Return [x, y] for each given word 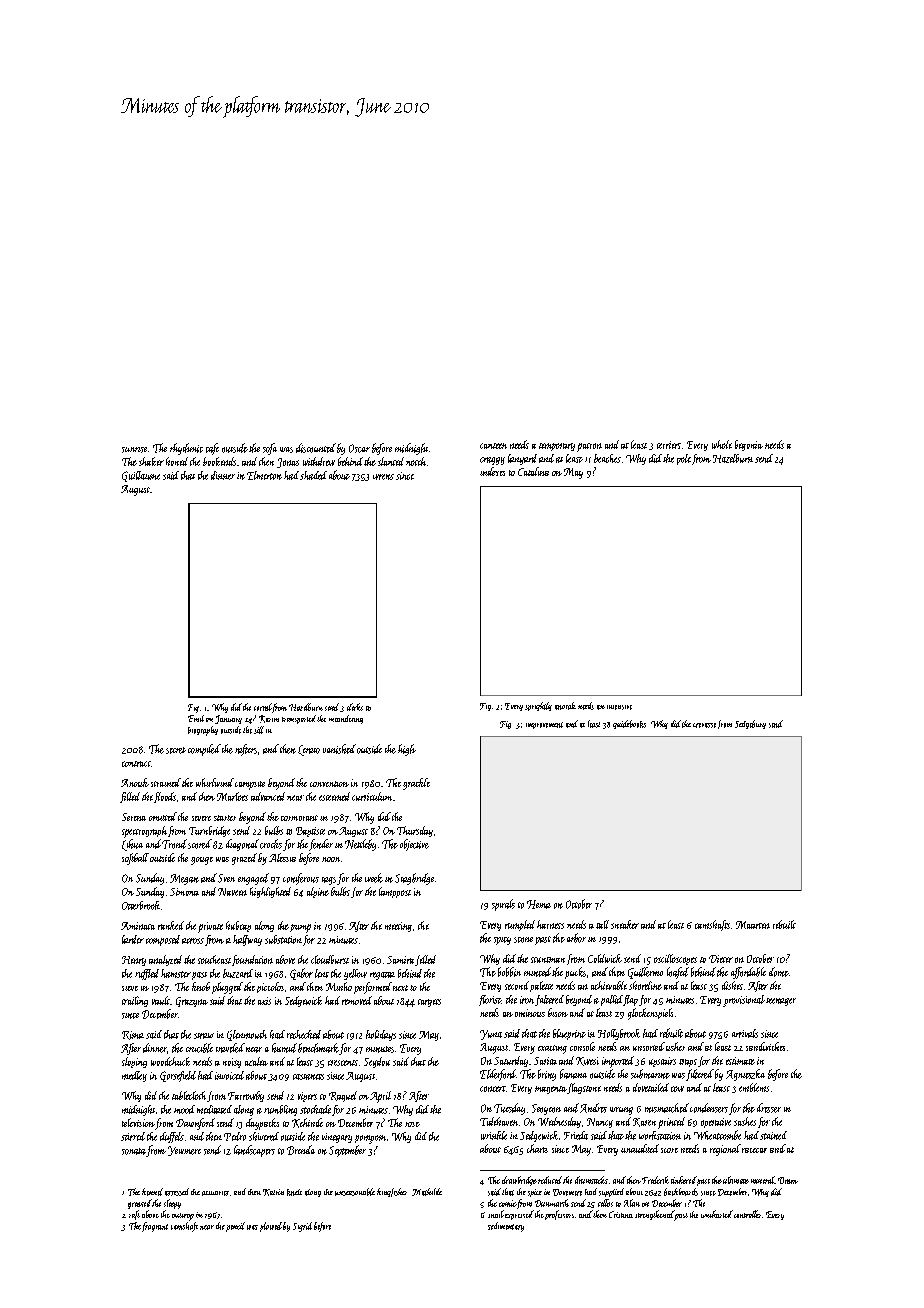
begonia [749, 445]
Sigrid [302, 1227]
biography [203, 731]
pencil [235, 1227]
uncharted [717, 1214]
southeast [214, 959]
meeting [398, 927]
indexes [492, 471]
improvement [544, 725]
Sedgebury [750, 724]
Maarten [753, 925]
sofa [270, 449]
